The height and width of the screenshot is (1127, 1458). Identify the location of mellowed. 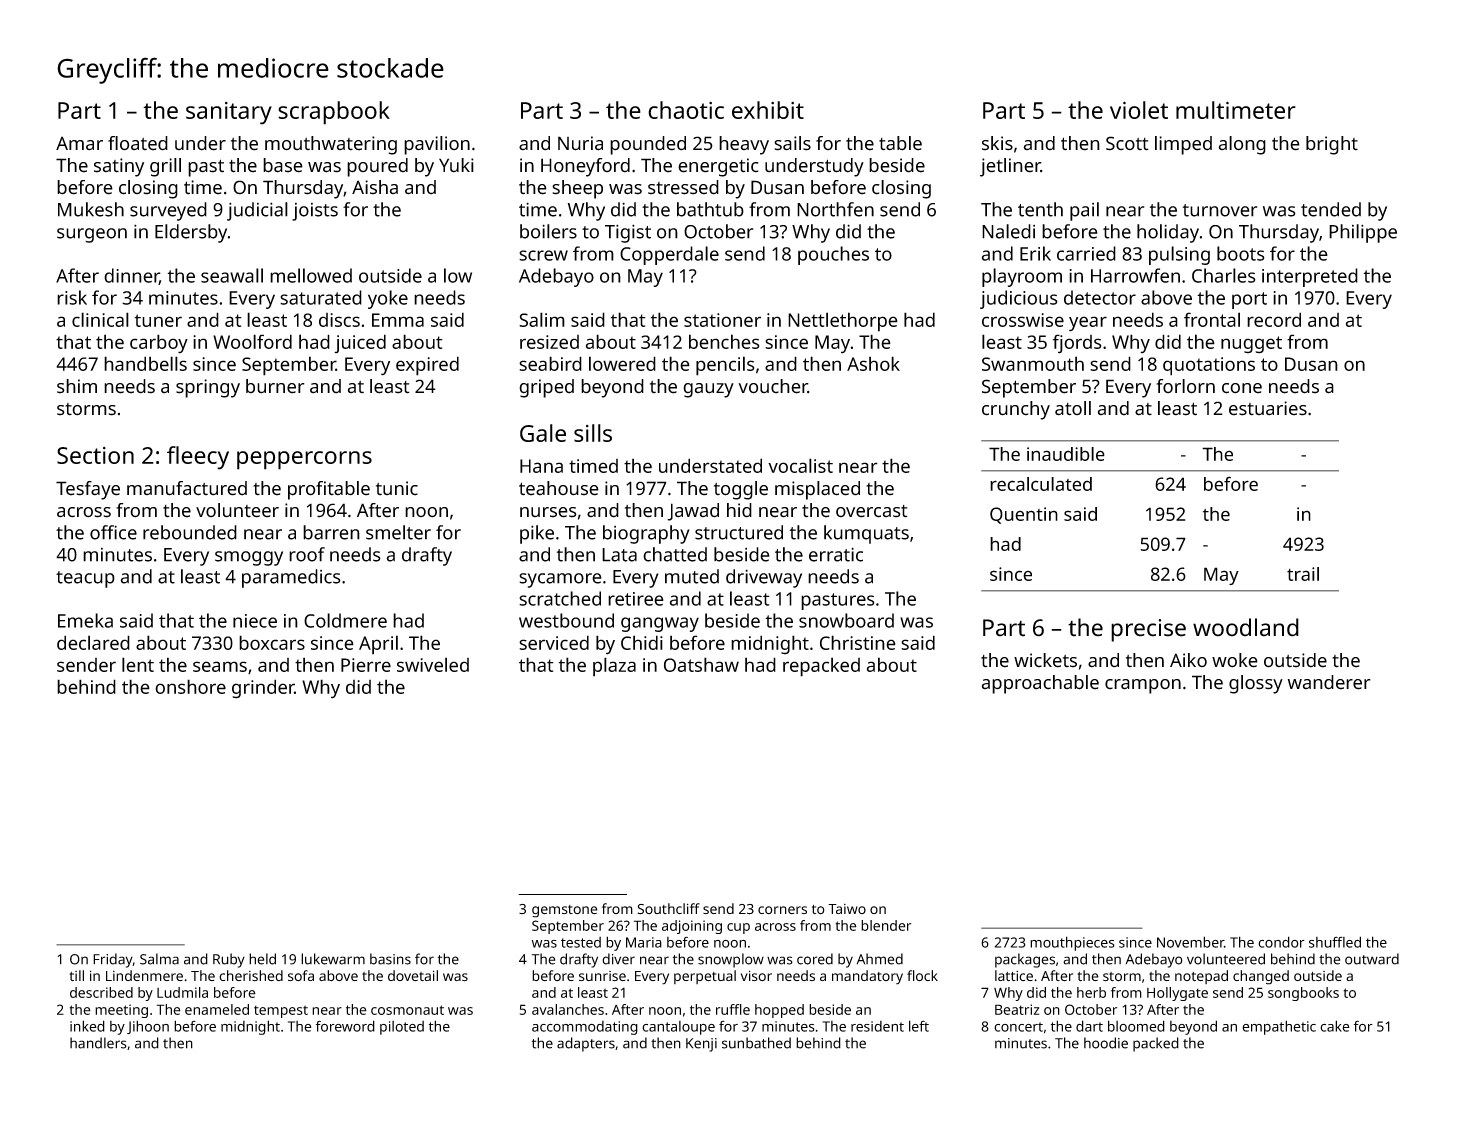
(311, 275).
